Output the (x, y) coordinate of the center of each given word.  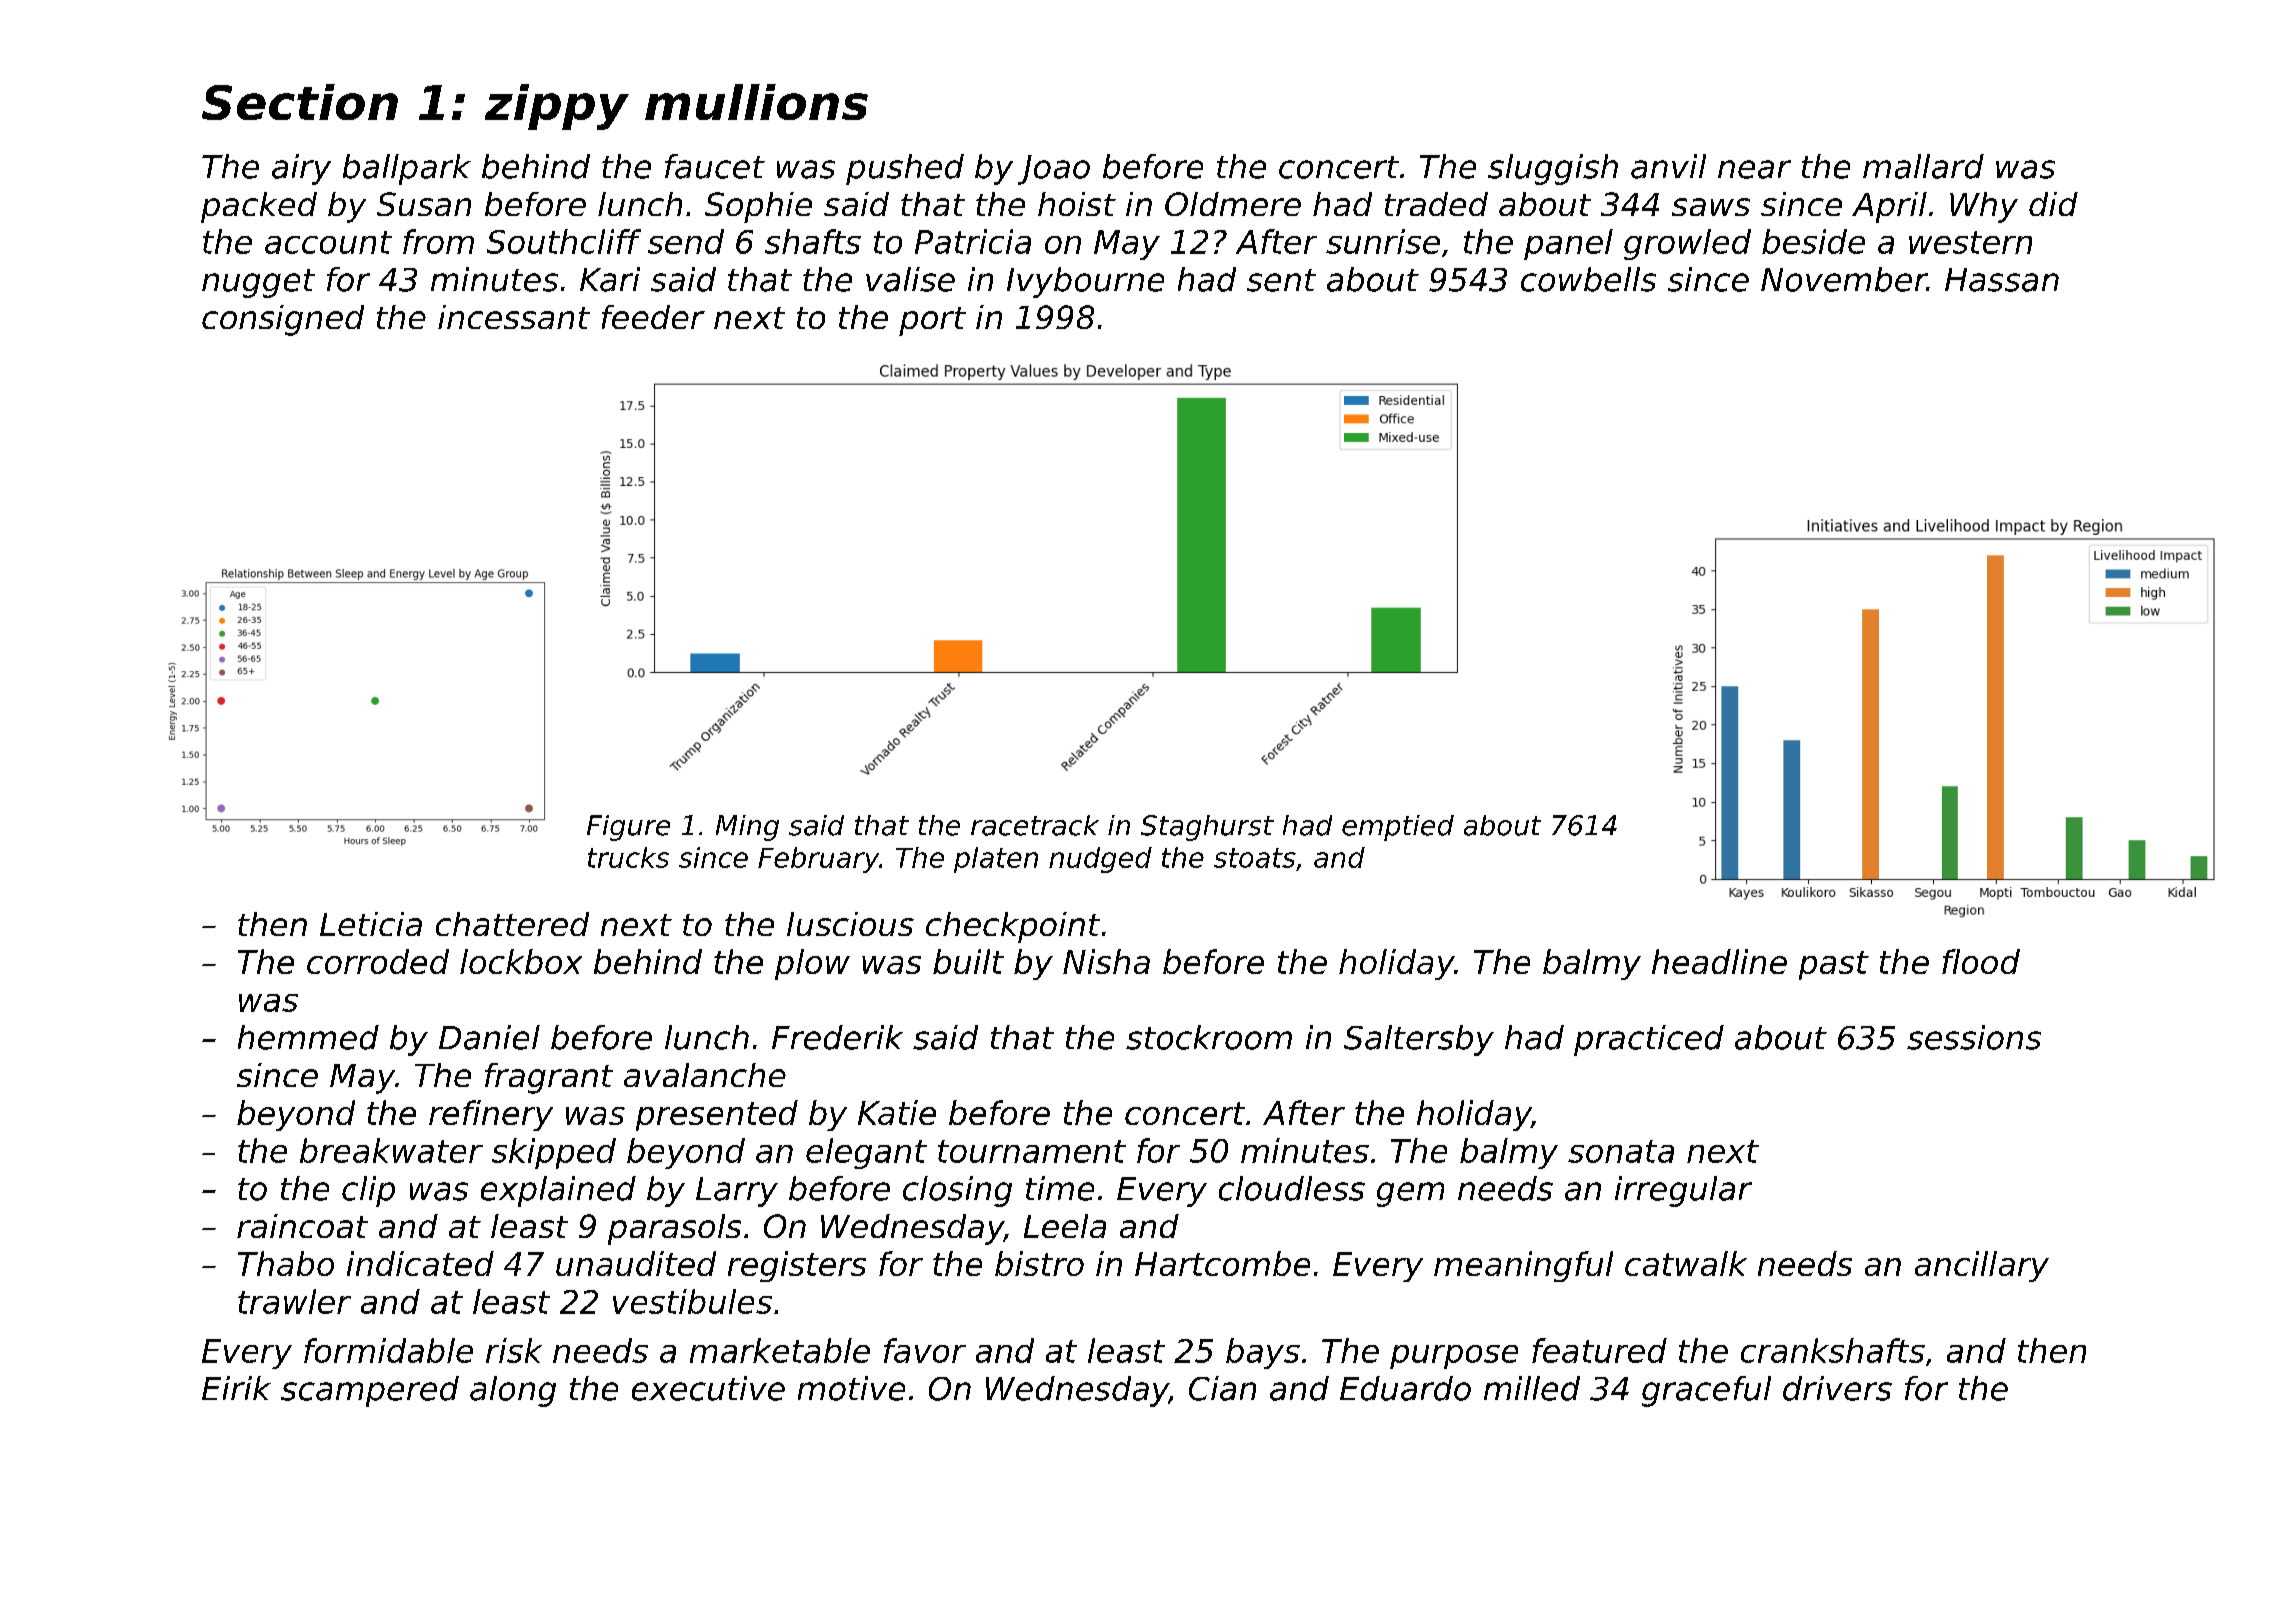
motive (851, 1388)
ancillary (1982, 1266)
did (2053, 204)
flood (1981, 961)
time (1060, 1188)
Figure (628, 828)
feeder (653, 317)
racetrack (1035, 825)
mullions (756, 102)
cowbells (1588, 279)
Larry (737, 1192)
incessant (514, 317)
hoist (1077, 204)
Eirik (236, 1388)
